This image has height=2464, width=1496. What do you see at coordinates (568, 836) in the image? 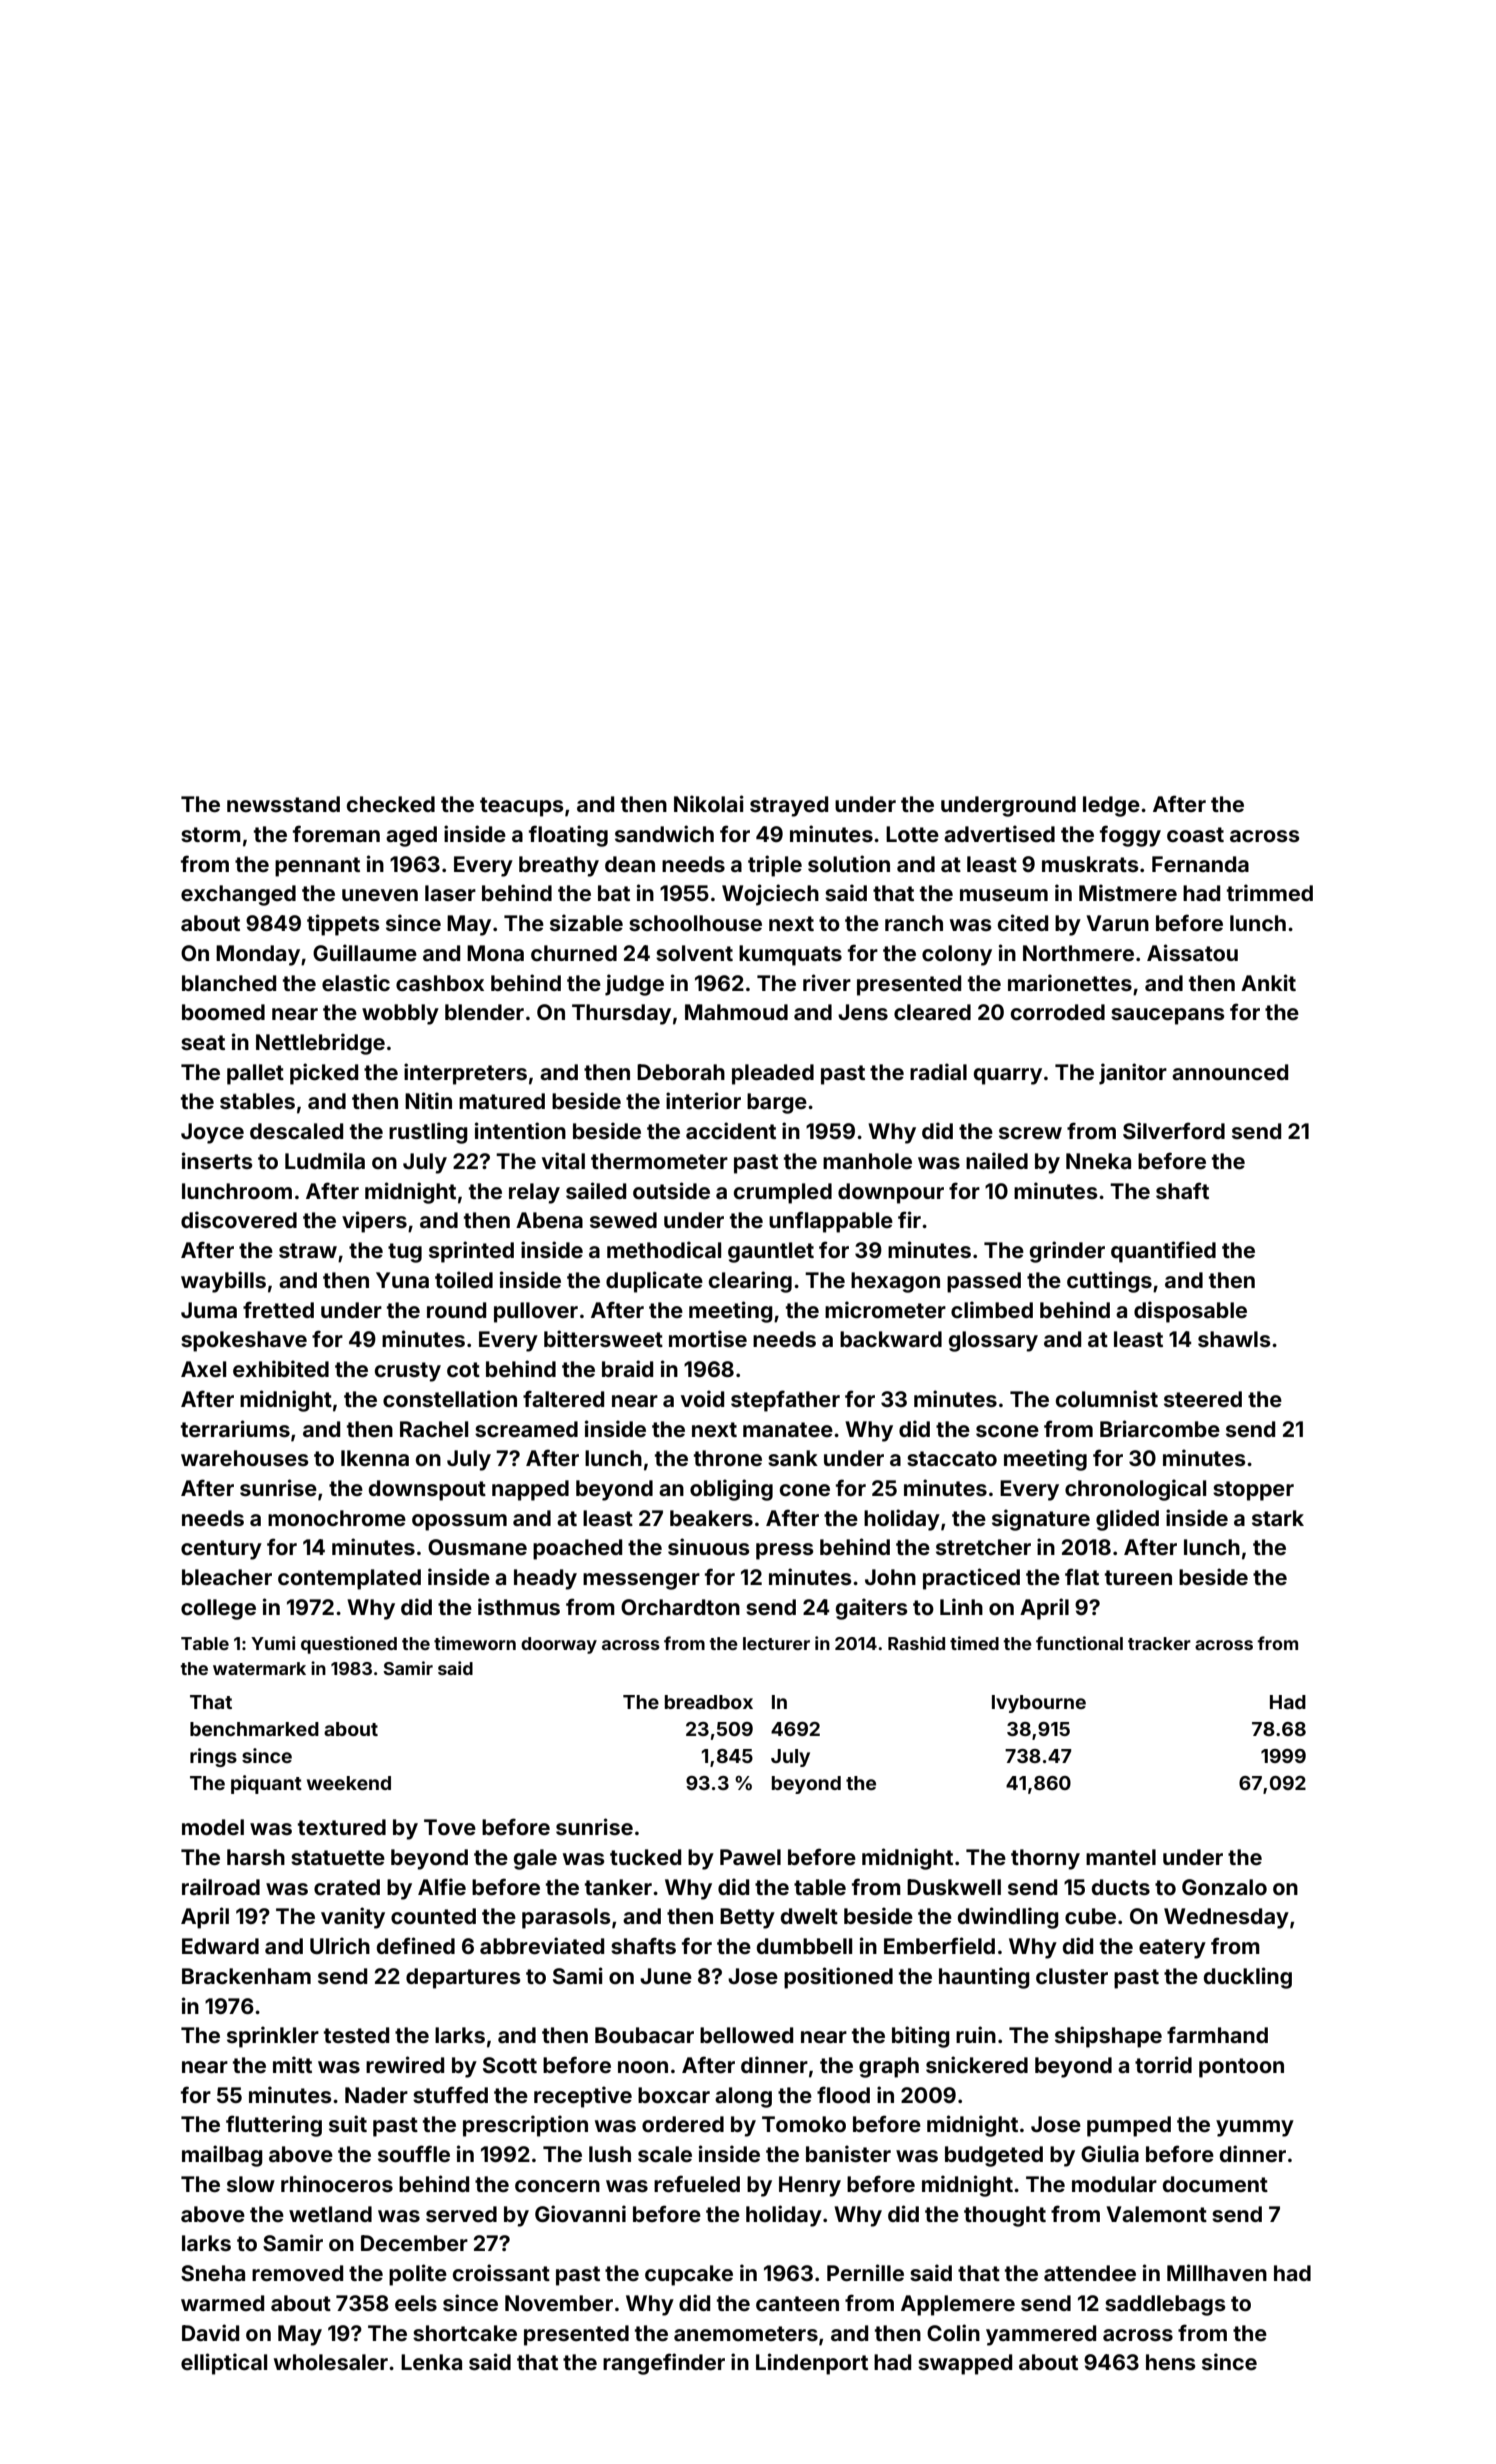
I see `floating` at bounding box center [568, 836].
